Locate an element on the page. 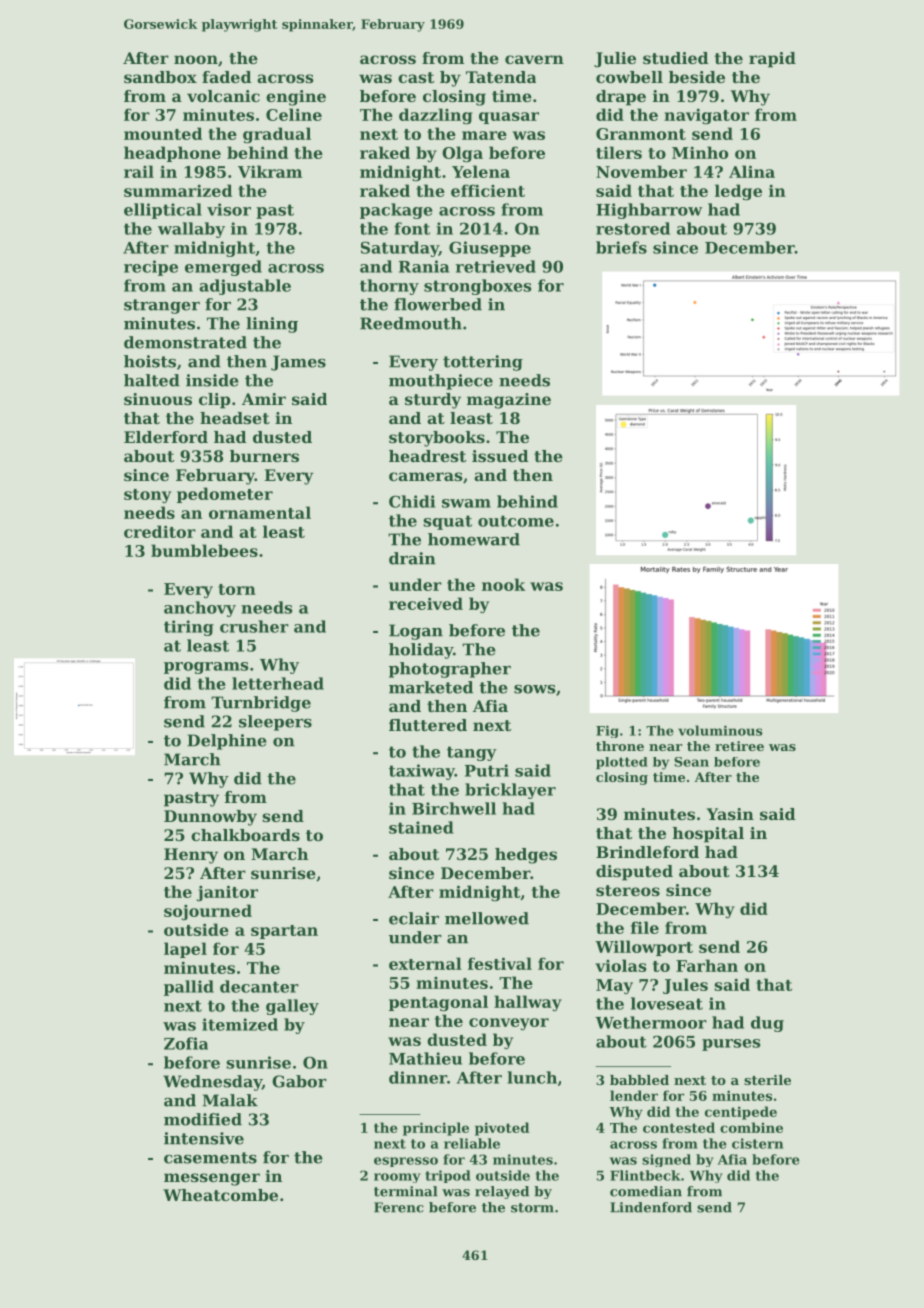 The image size is (924, 1308). Turnbridge is located at coordinates (261, 704).
